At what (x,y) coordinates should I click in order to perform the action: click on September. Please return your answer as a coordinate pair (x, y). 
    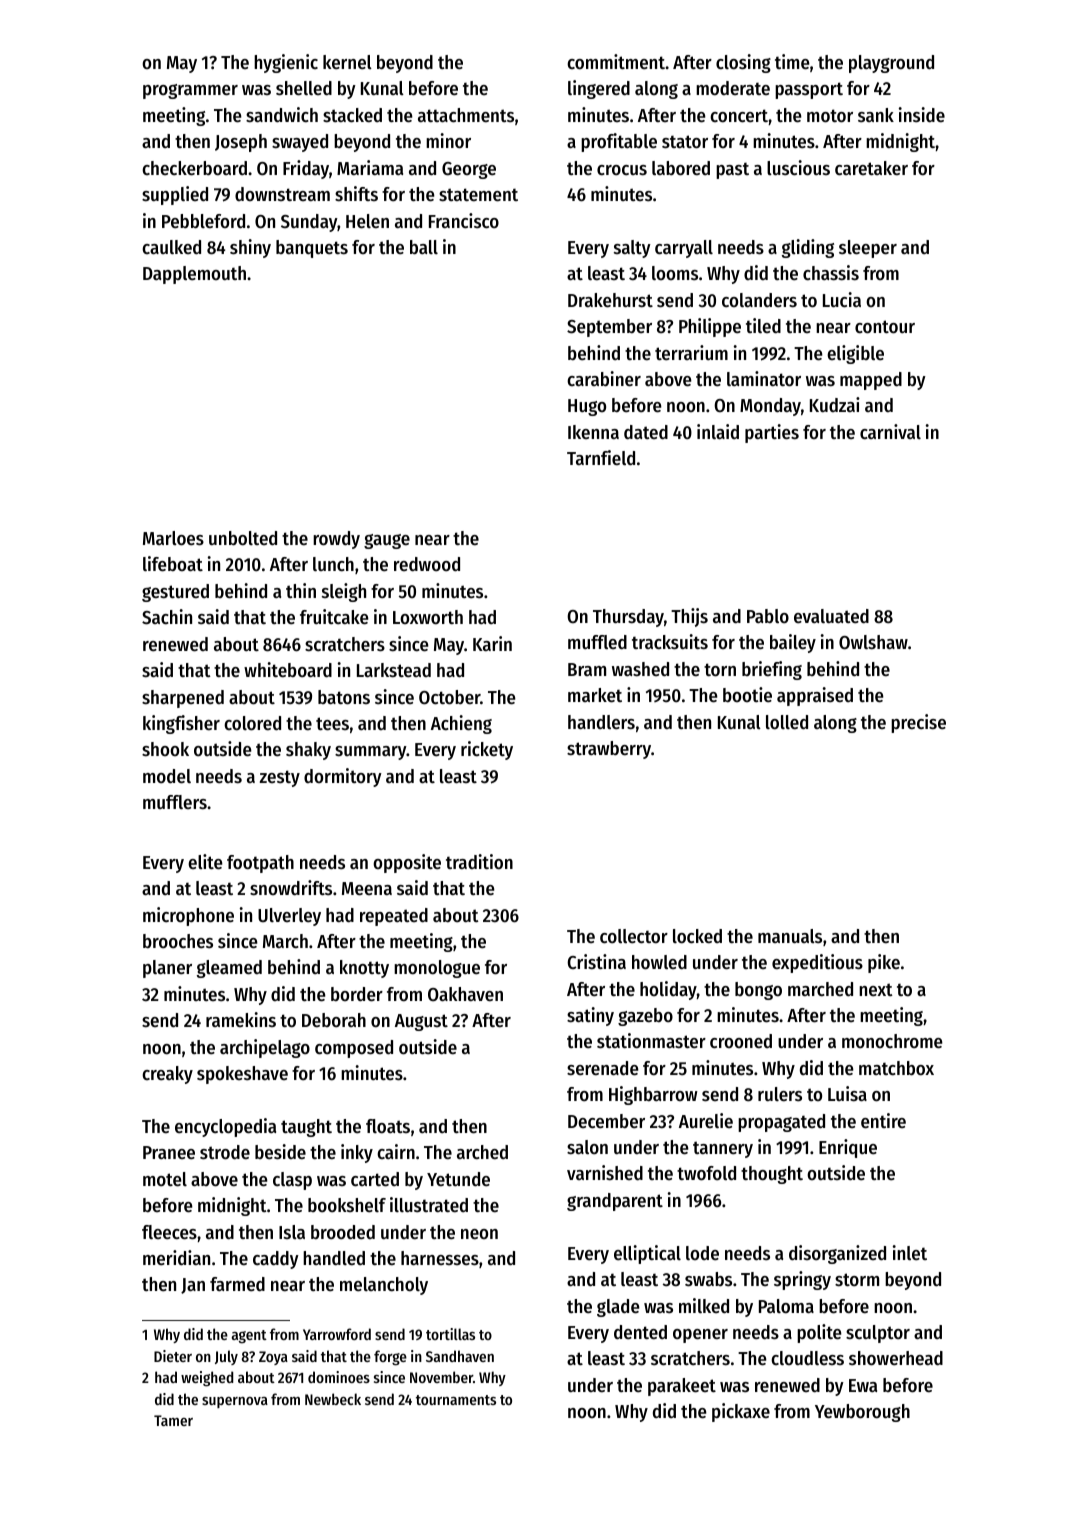
    Looking at the image, I should click on (609, 328).
